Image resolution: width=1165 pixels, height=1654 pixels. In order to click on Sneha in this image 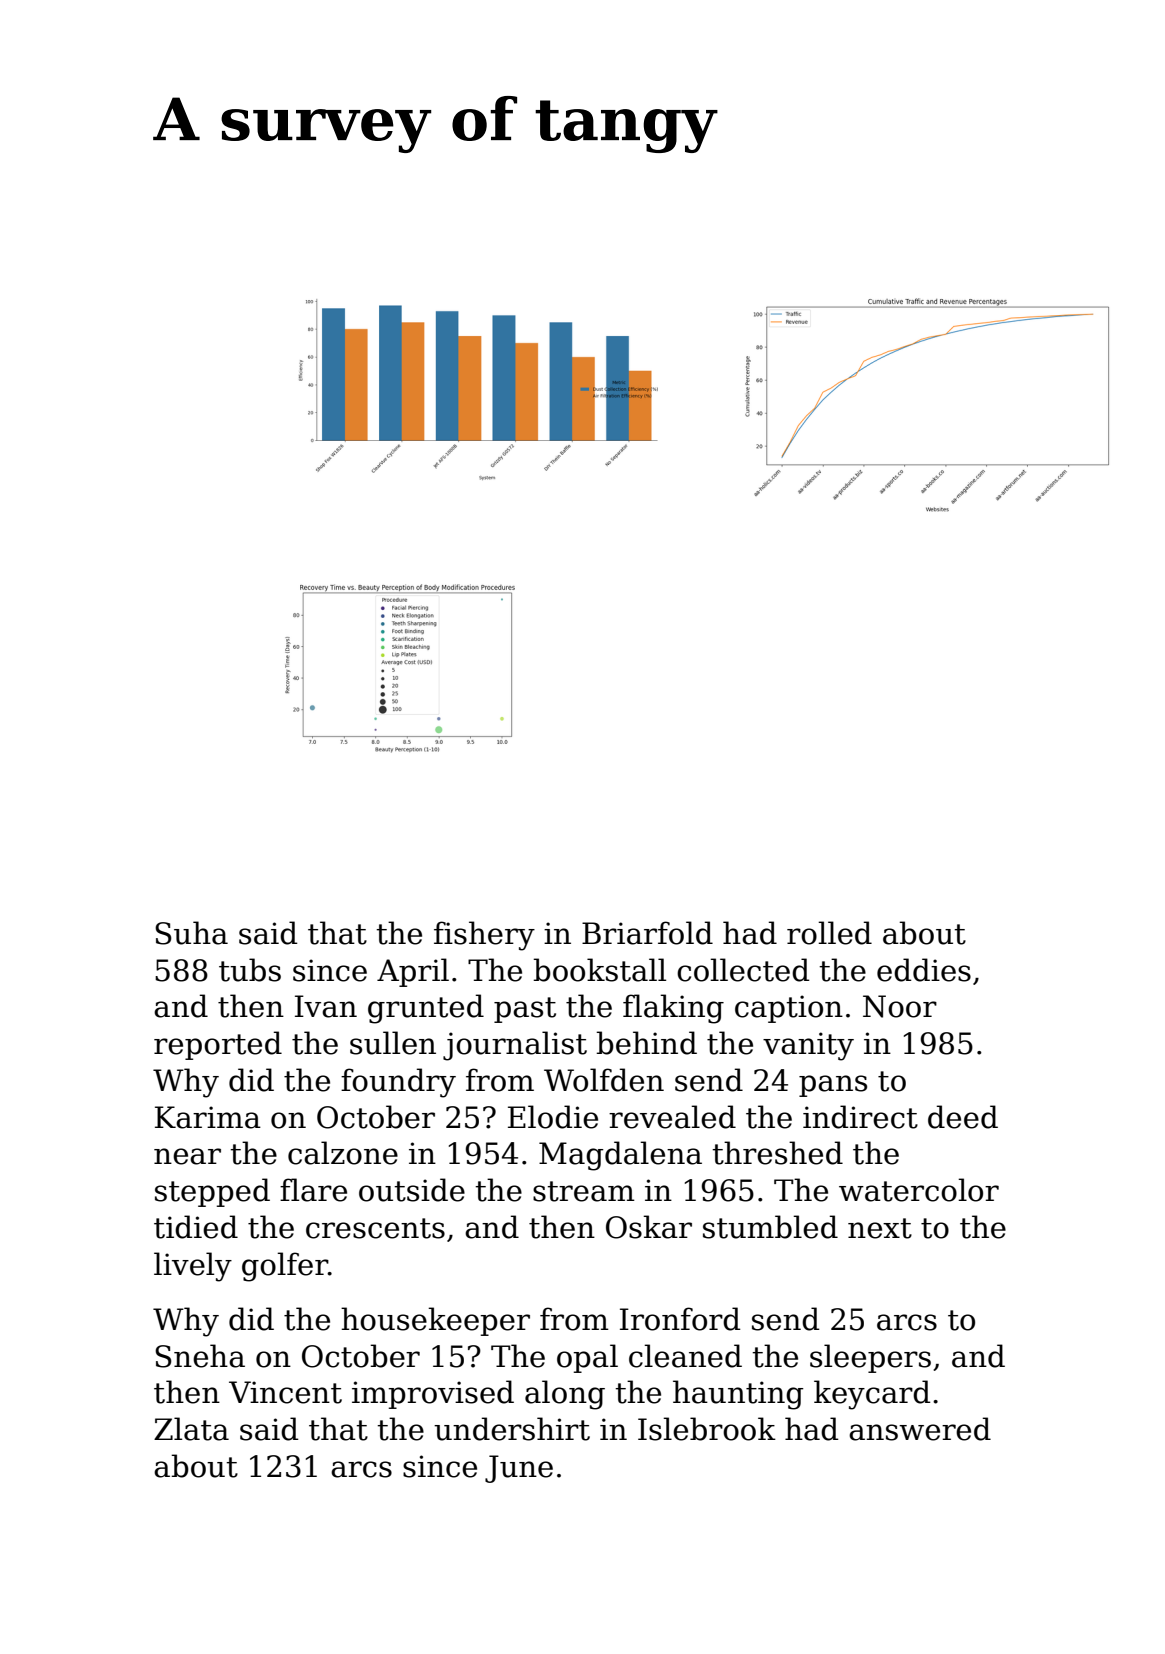, I will do `click(200, 1356)`.
